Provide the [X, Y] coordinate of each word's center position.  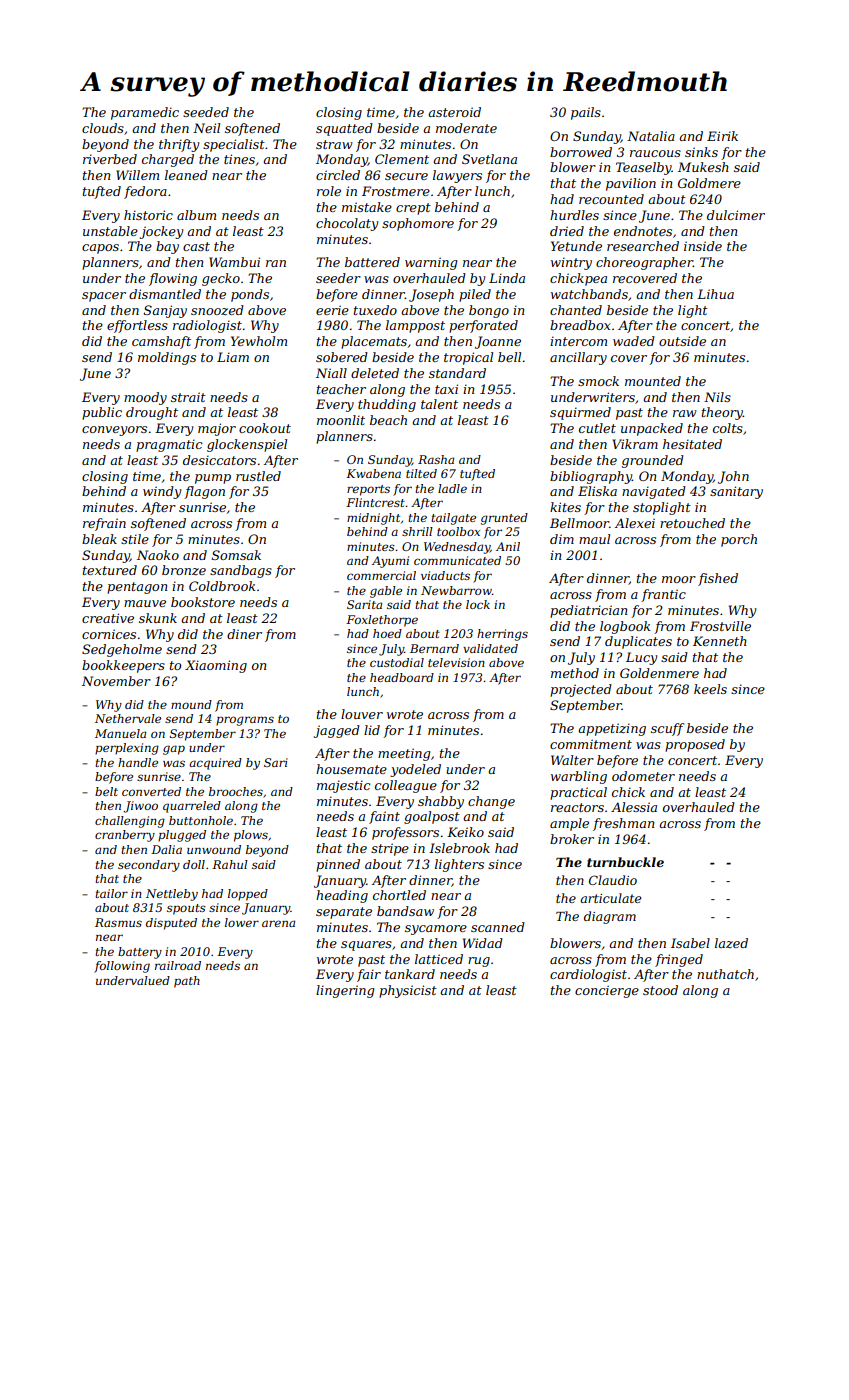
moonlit [341, 420]
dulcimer [736, 215]
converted [151, 791]
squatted [344, 129]
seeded [206, 112]
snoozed [217, 310]
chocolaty [347, 224]
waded [634, 341]
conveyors [114, 431]
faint [384, 817]
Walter [572, 760]
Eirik [722, 136]
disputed [171, 924]
